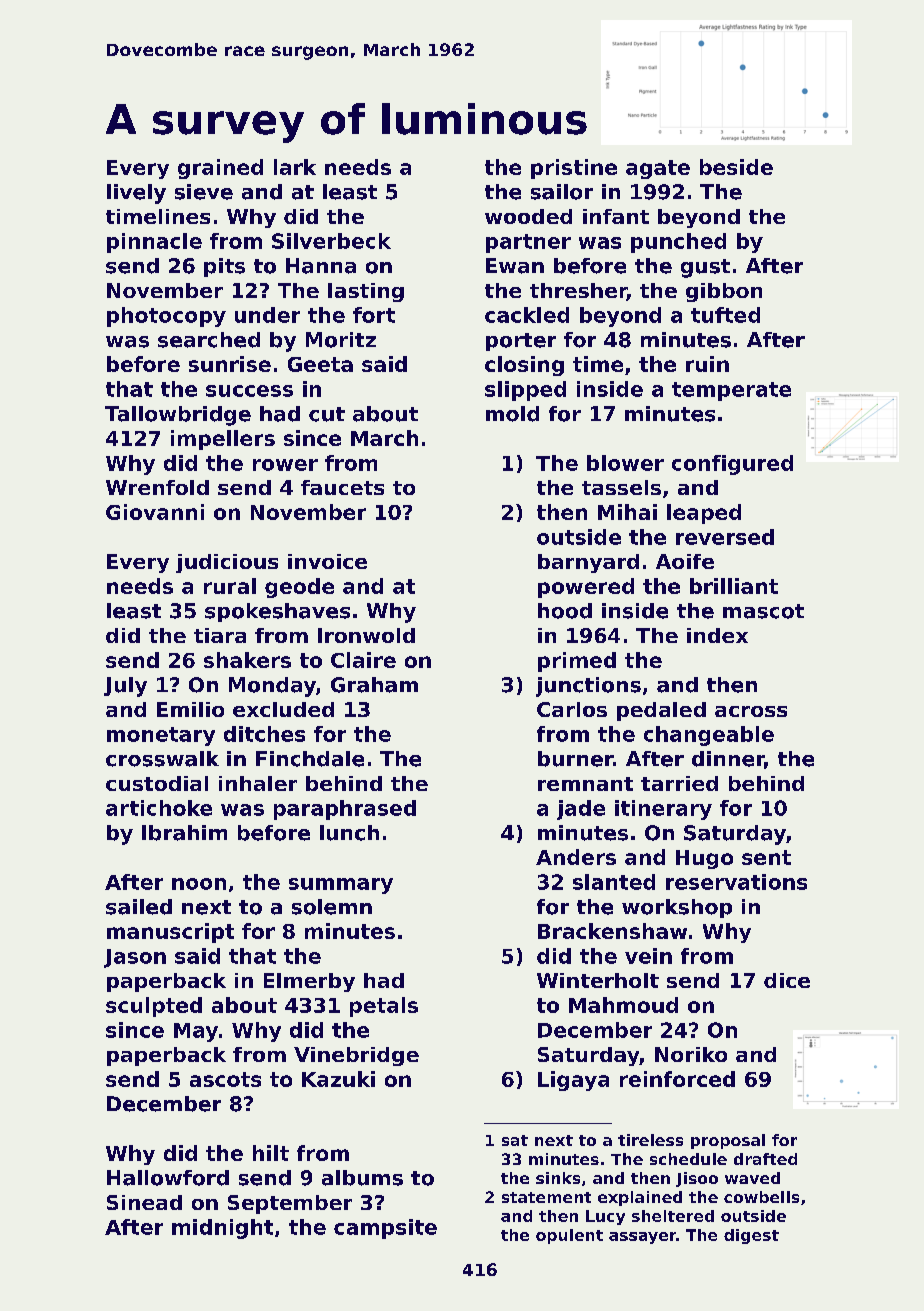  What do you see at coordinates (309, 982) in the screenshot?
I see `Elmerby` at bounding box center [309, 982].
